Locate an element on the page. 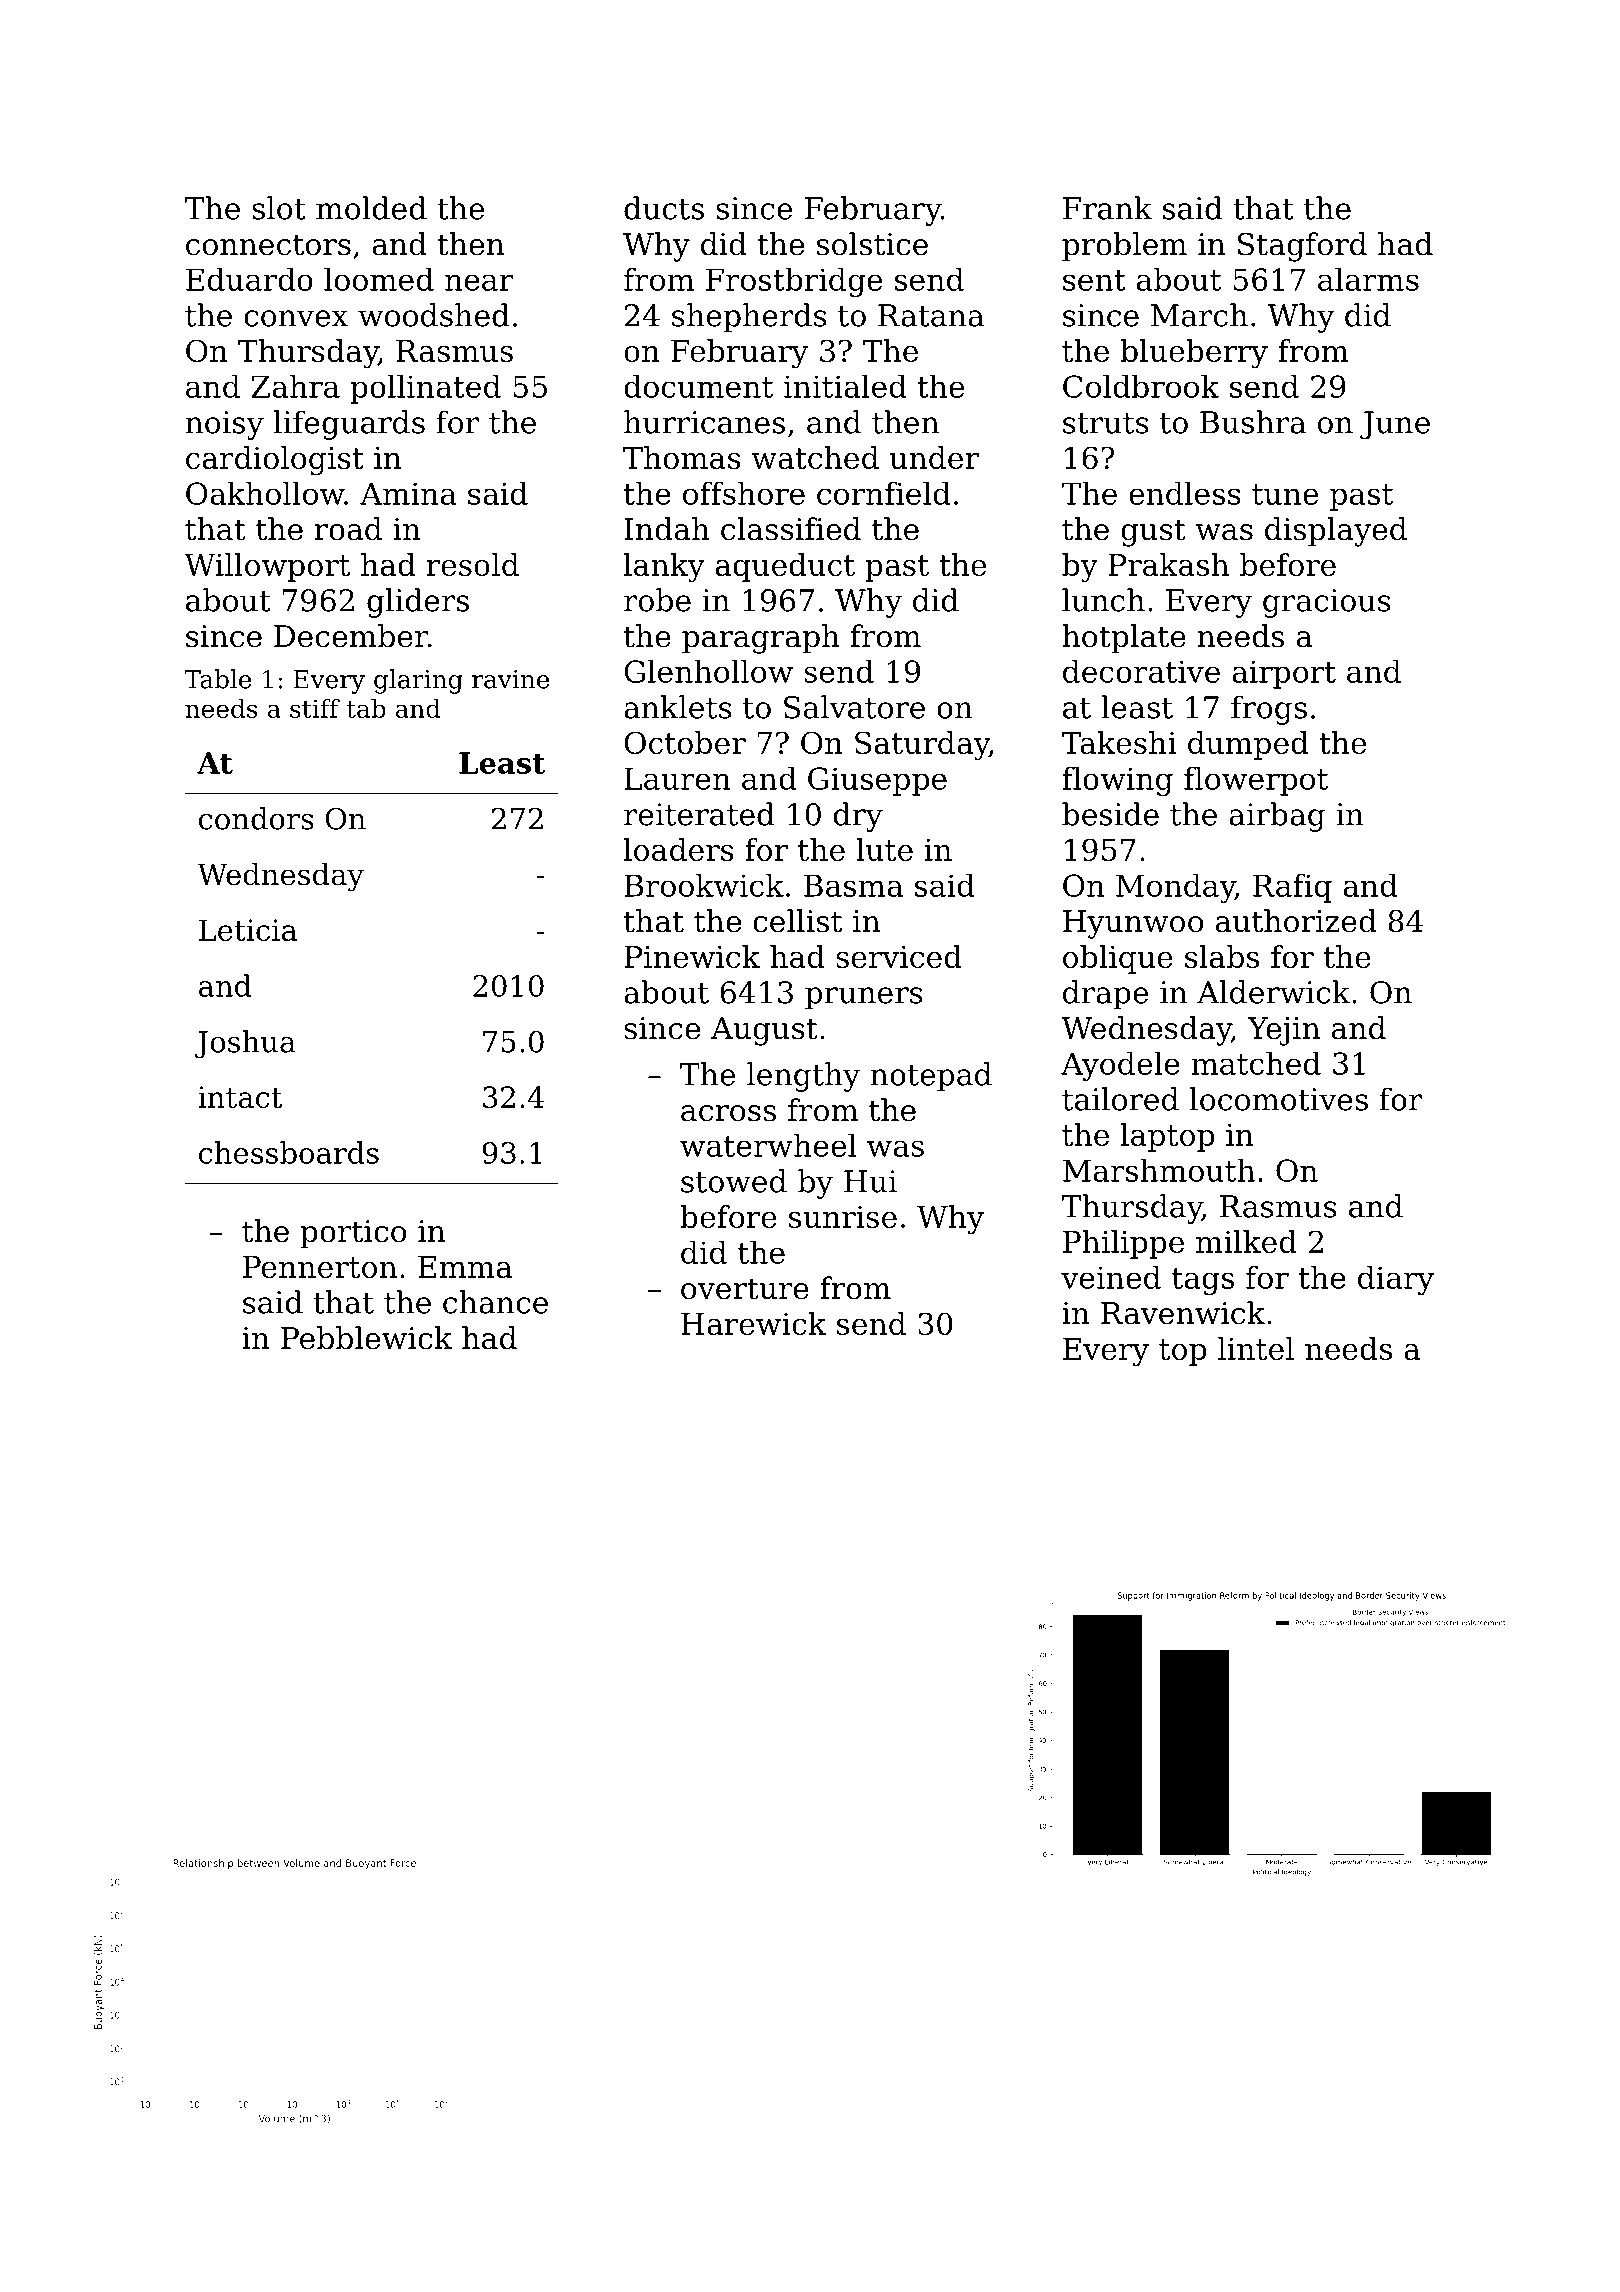 The height and width of the page is (2292, 1620). initialed is located at coordinates (845, 386).
